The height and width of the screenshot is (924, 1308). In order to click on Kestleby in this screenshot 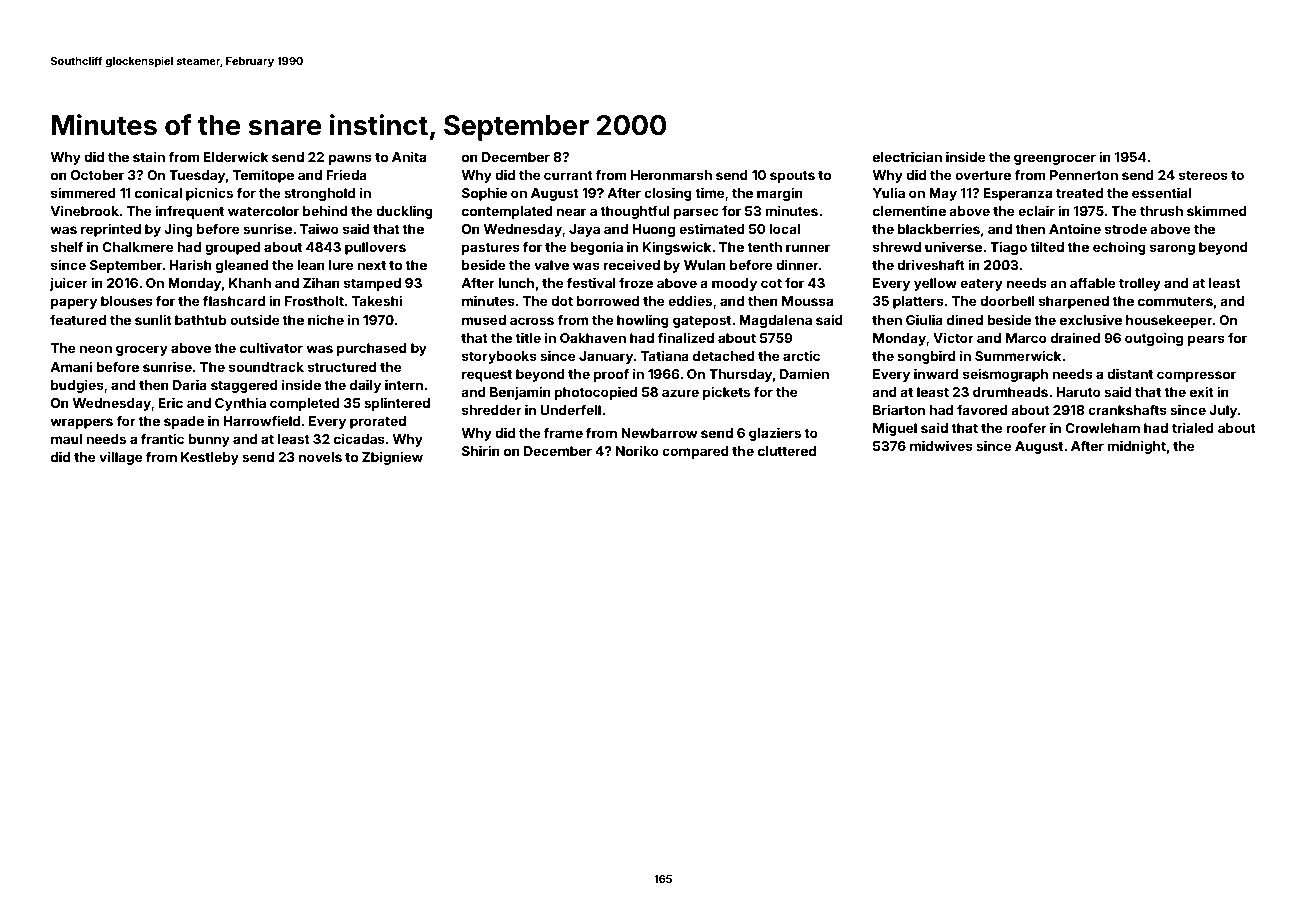, I will do `click(210, 458)`.
